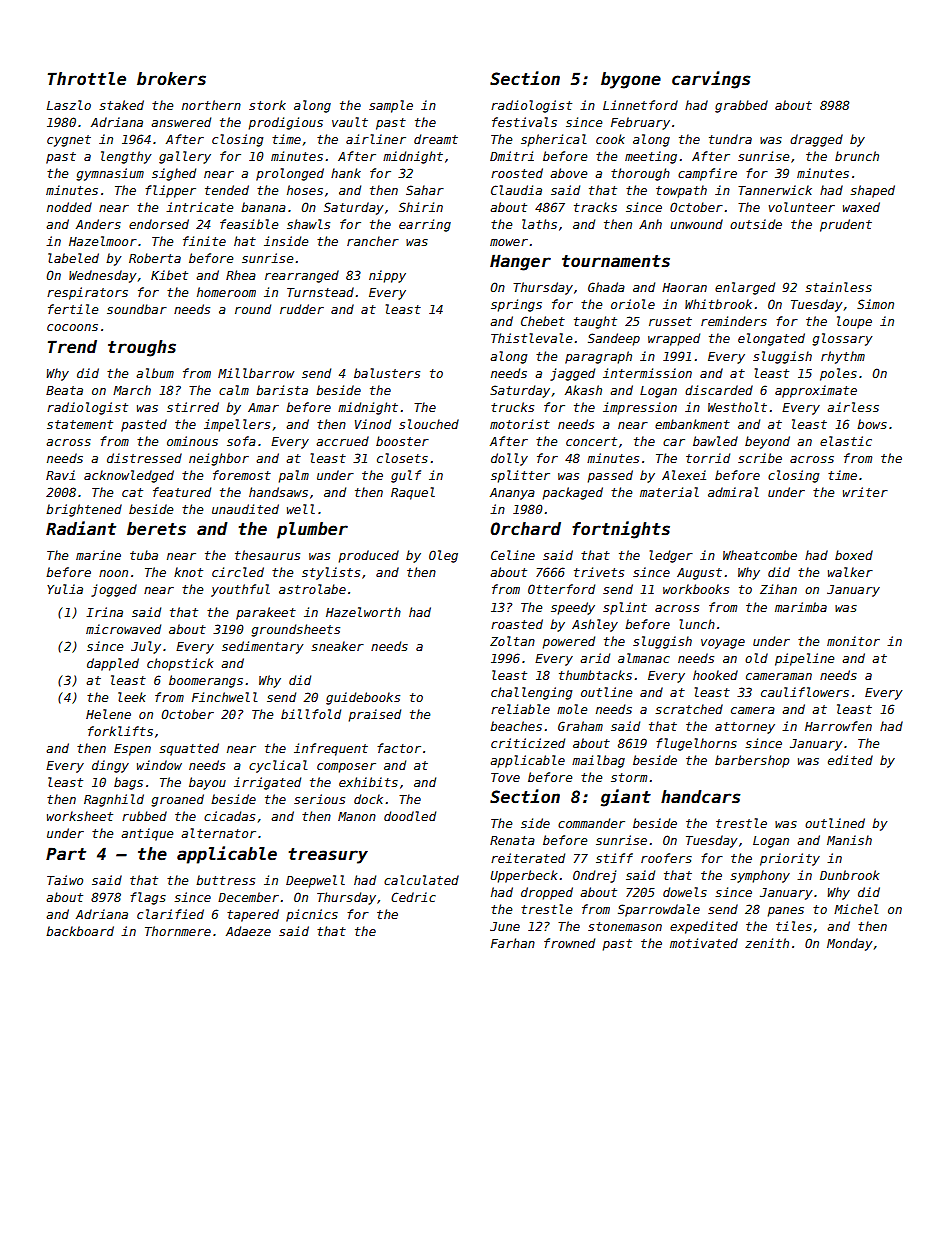 The width and height of the document is (952, 1233). Describe the element at coordinates (248, 931) in the document. I see `Adaeze` at that location.
